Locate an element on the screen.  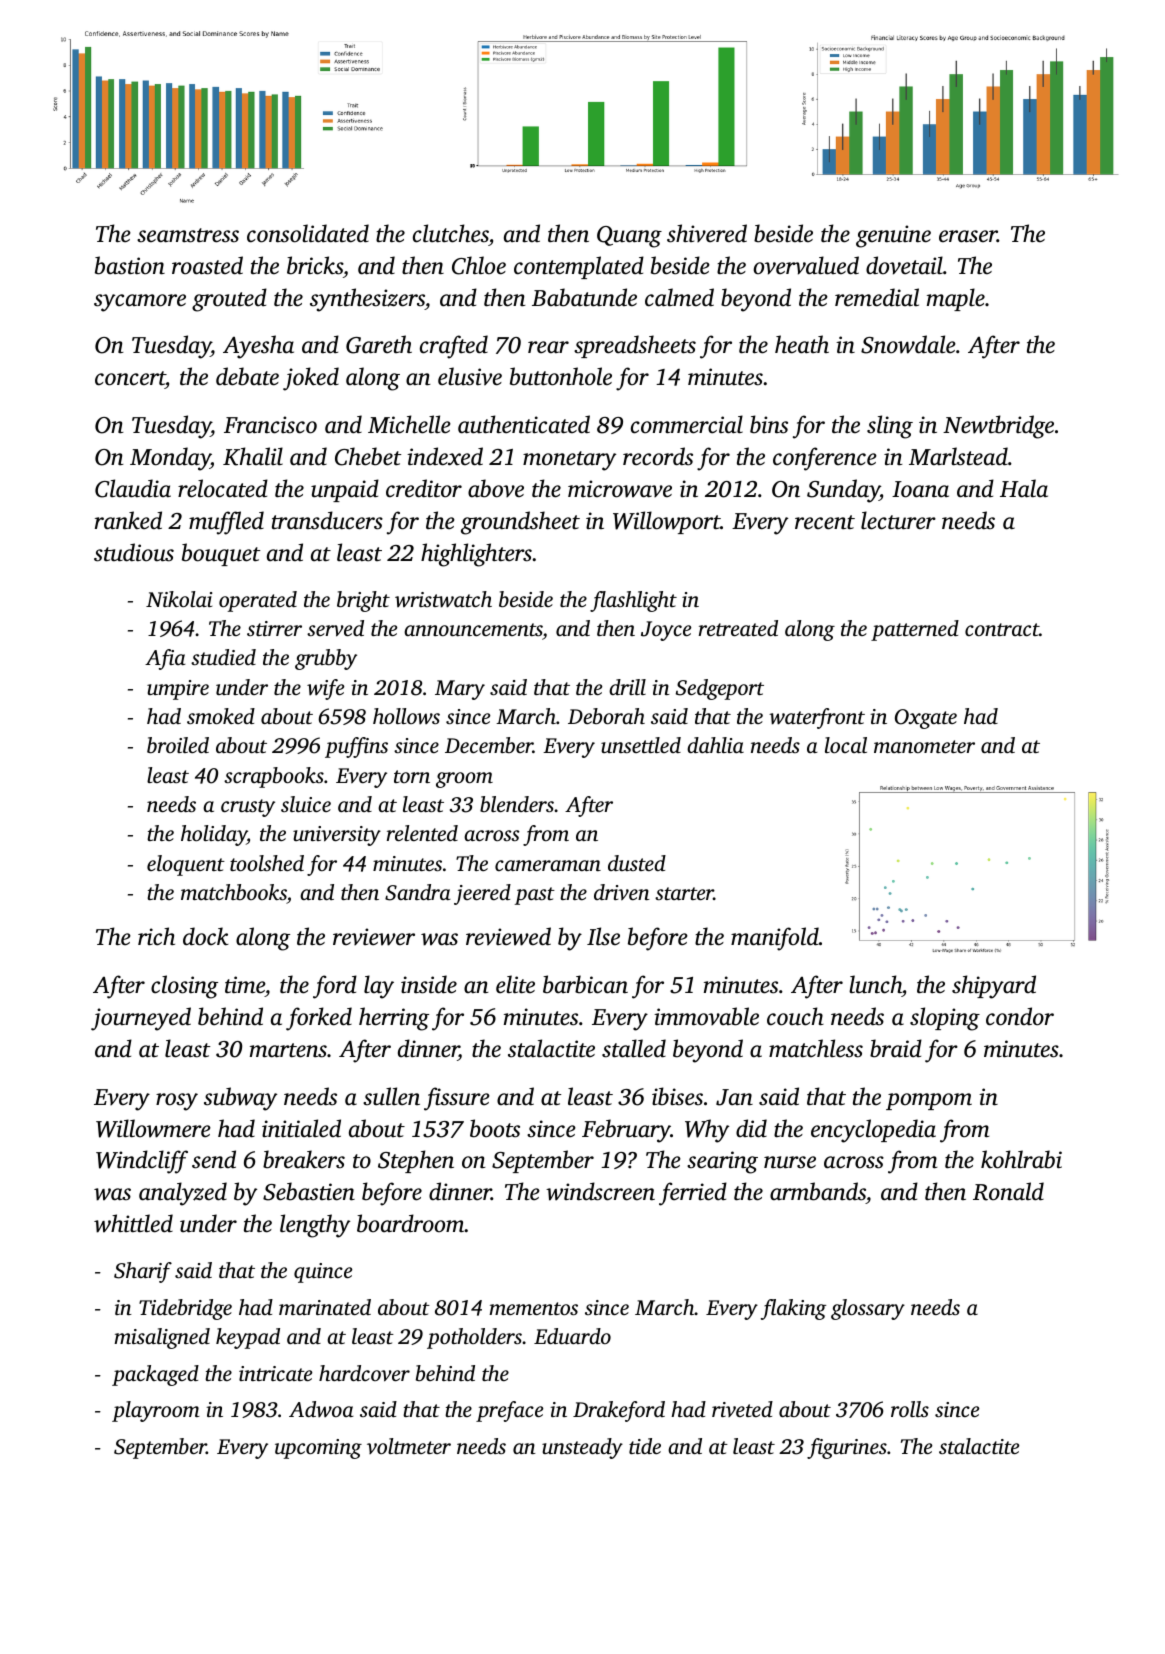
unsteady is located at coordinates (582, 1448).
